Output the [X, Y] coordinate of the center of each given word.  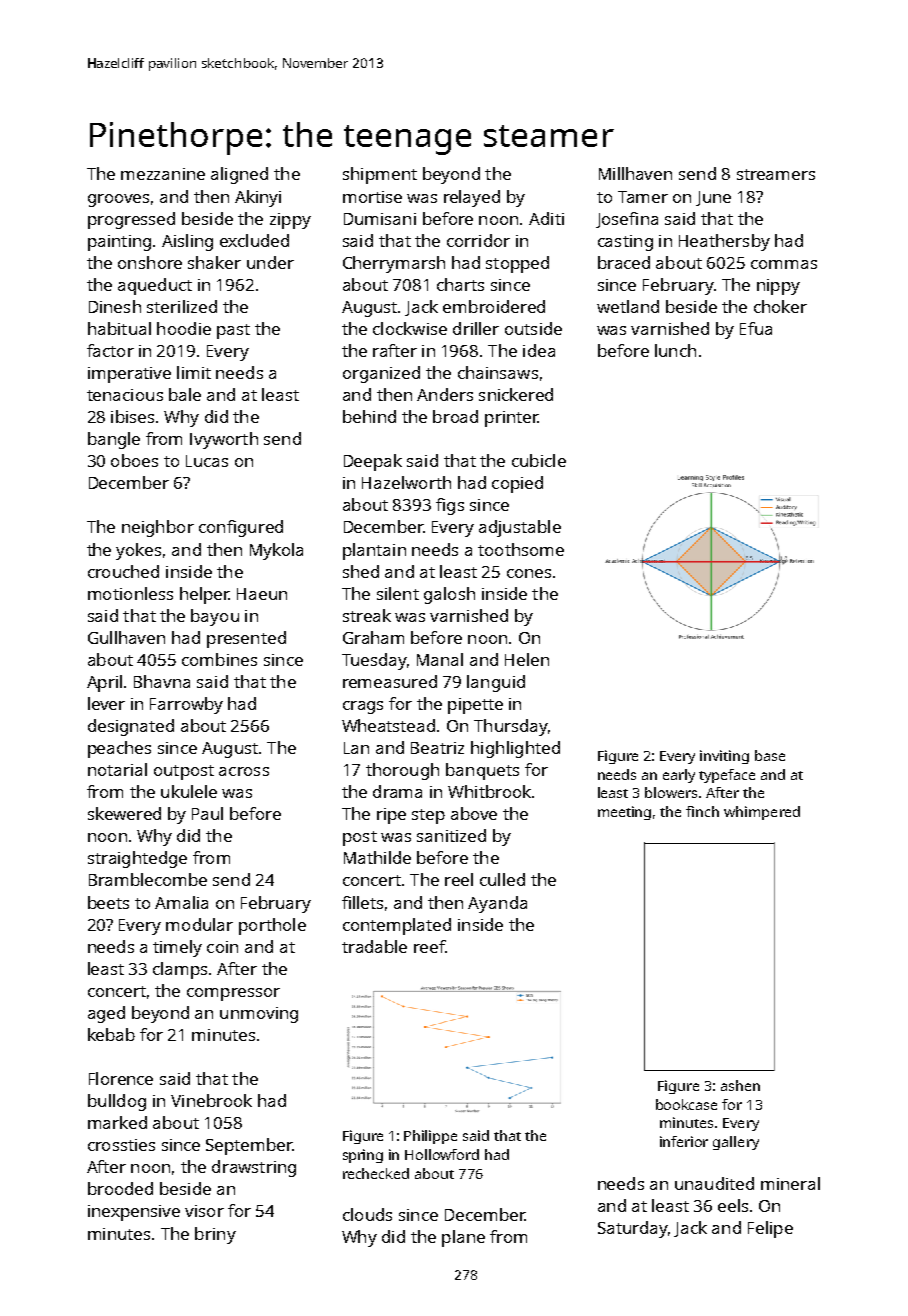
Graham [373, 637]
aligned [239, 175]
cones [529, 573]
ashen [740, 1085]
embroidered [494, 306]
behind [369, 416]
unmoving [259, 1015]
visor [204, 1211]
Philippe [430, 1137]
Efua [756, 328]
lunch [675, 350]
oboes [134, 460]
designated [131, 727]
